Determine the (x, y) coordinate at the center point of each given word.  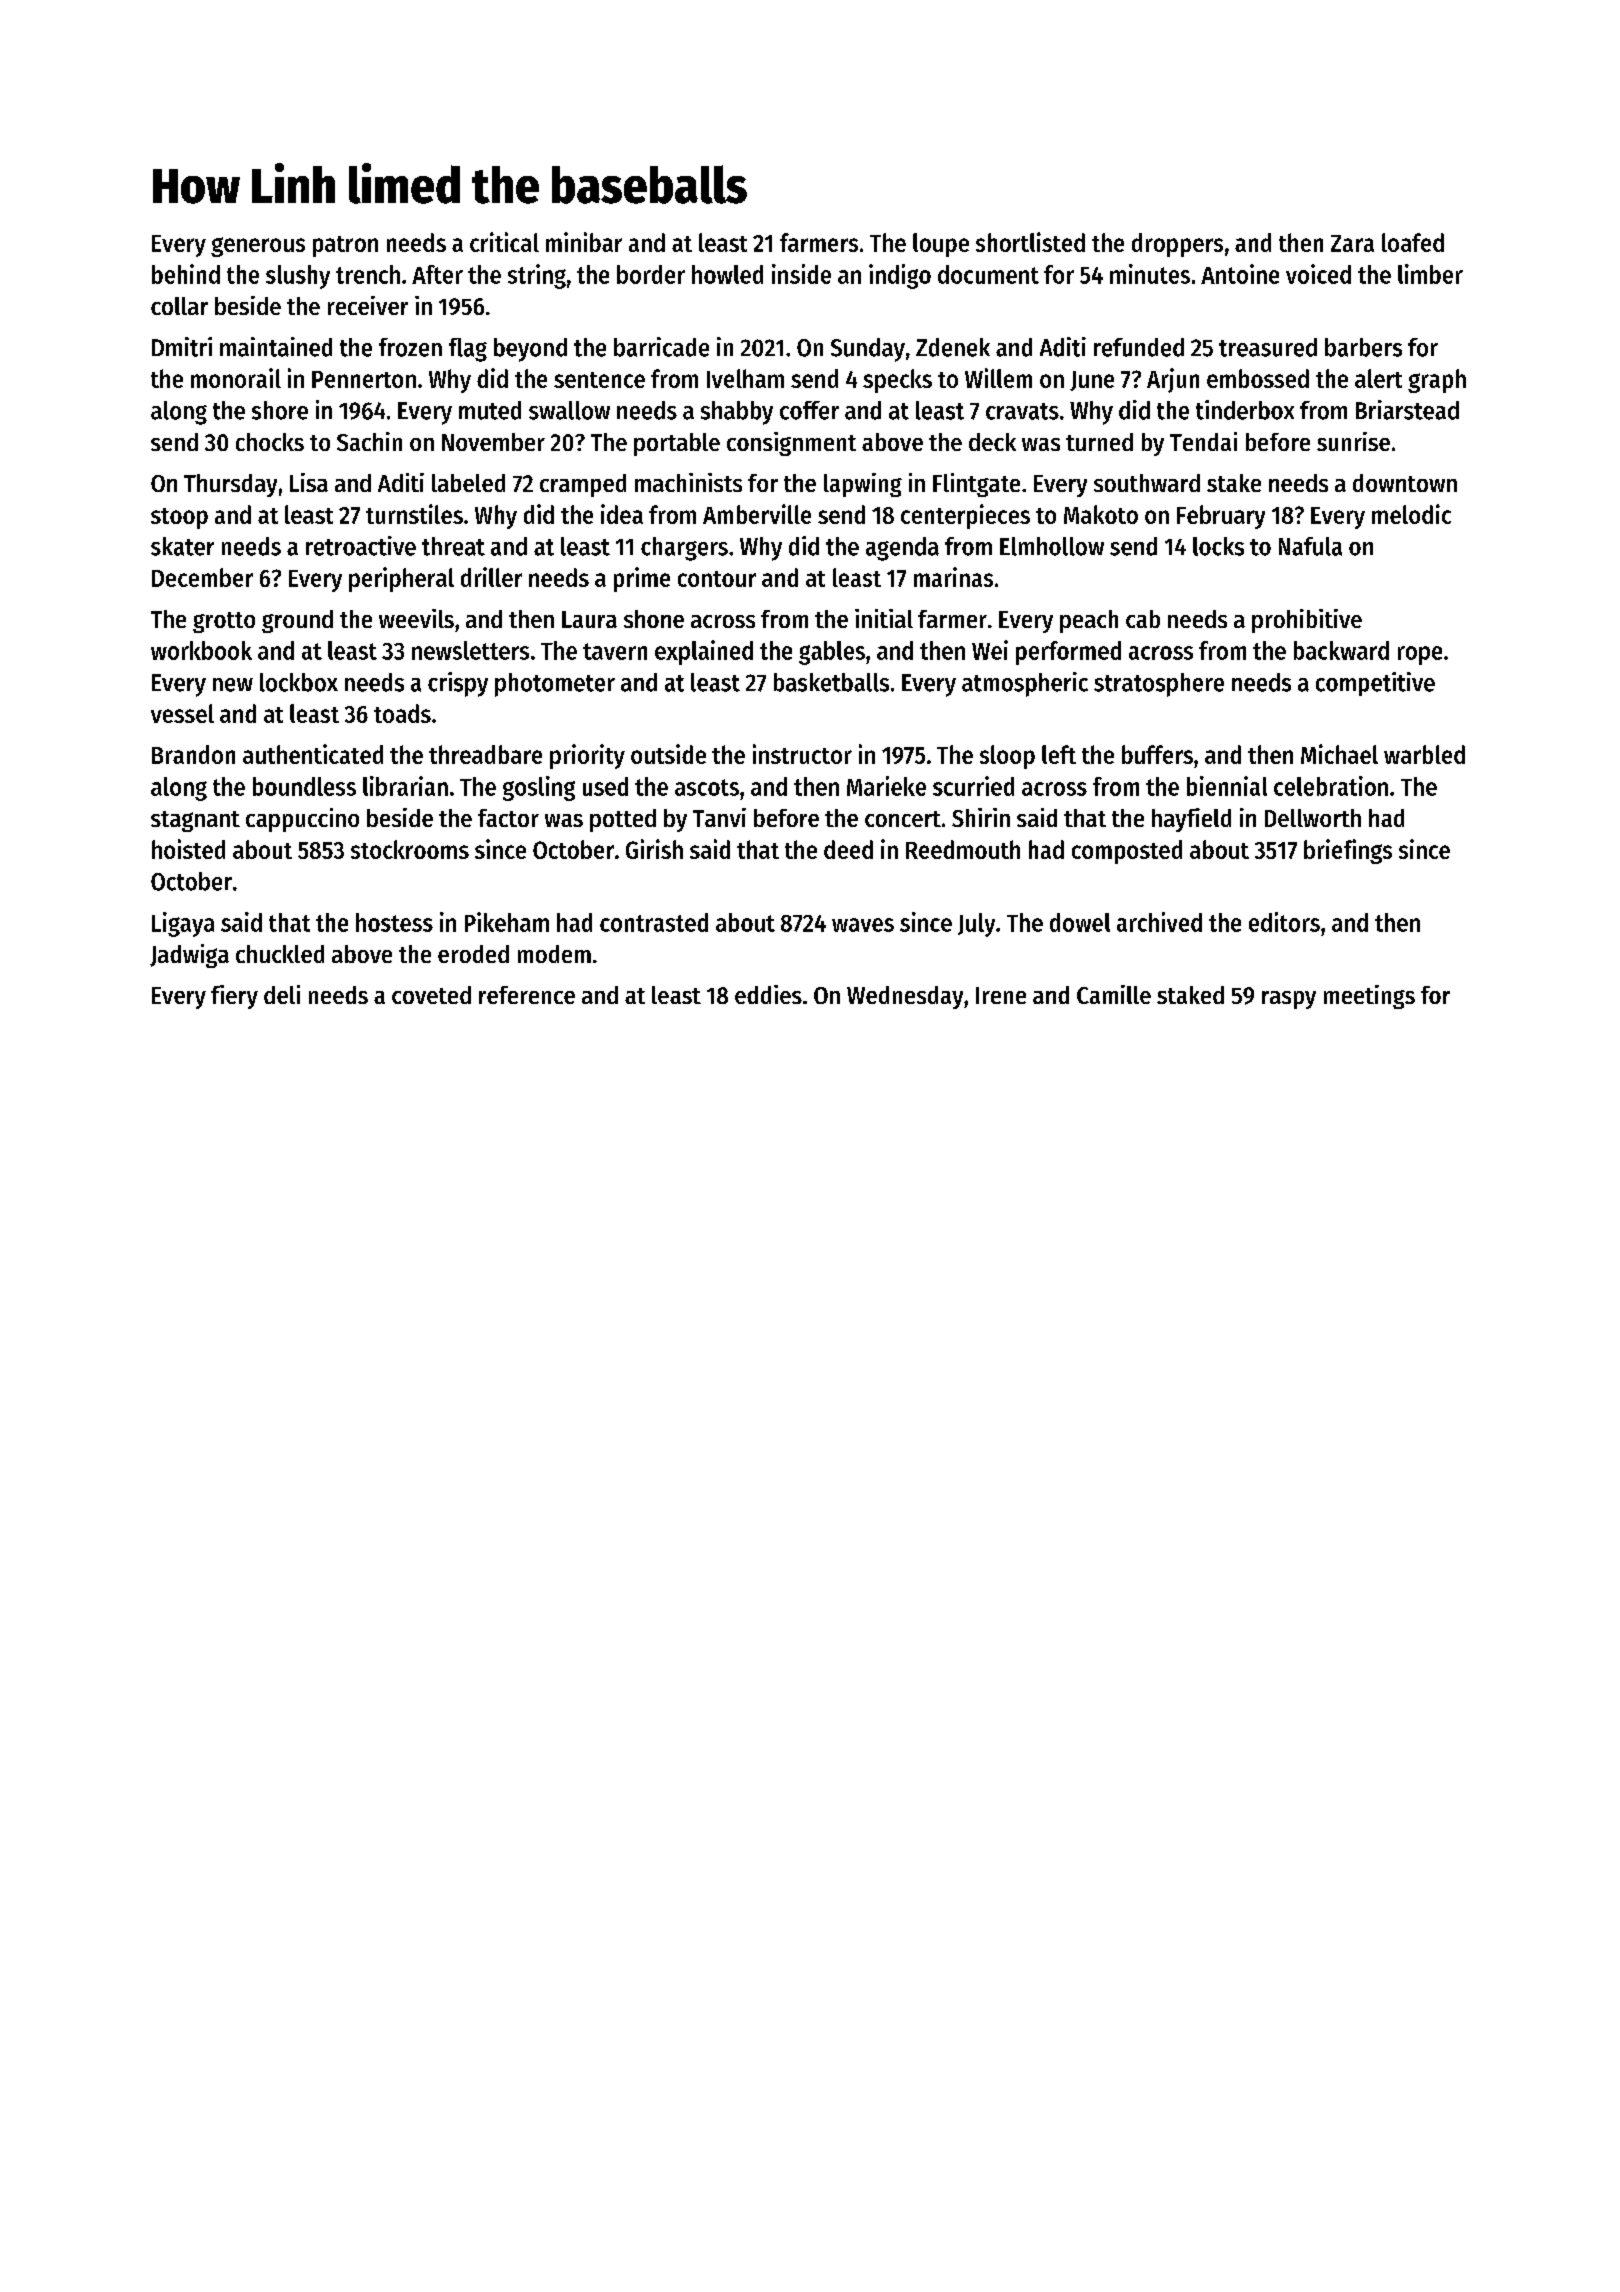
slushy (298, 277)
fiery (234, 997)
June (1092, 381)
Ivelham (745, 378)
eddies (768, 994)
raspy (1289, 1000)
